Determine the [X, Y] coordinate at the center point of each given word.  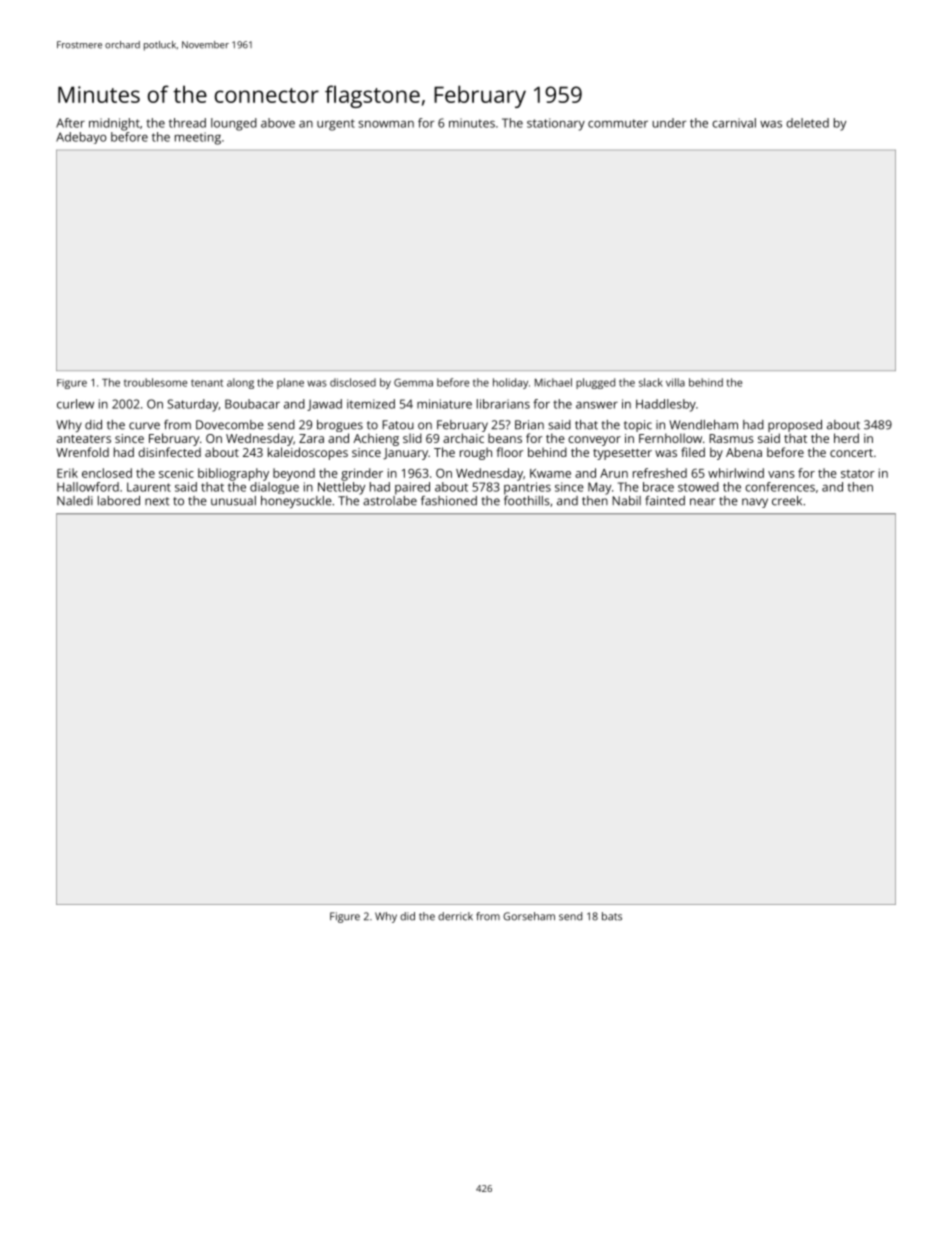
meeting [198, 138]
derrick [455, 916]
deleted [807, 123]
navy [755, 503]
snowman [386, 124]
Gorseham [529, 916]
